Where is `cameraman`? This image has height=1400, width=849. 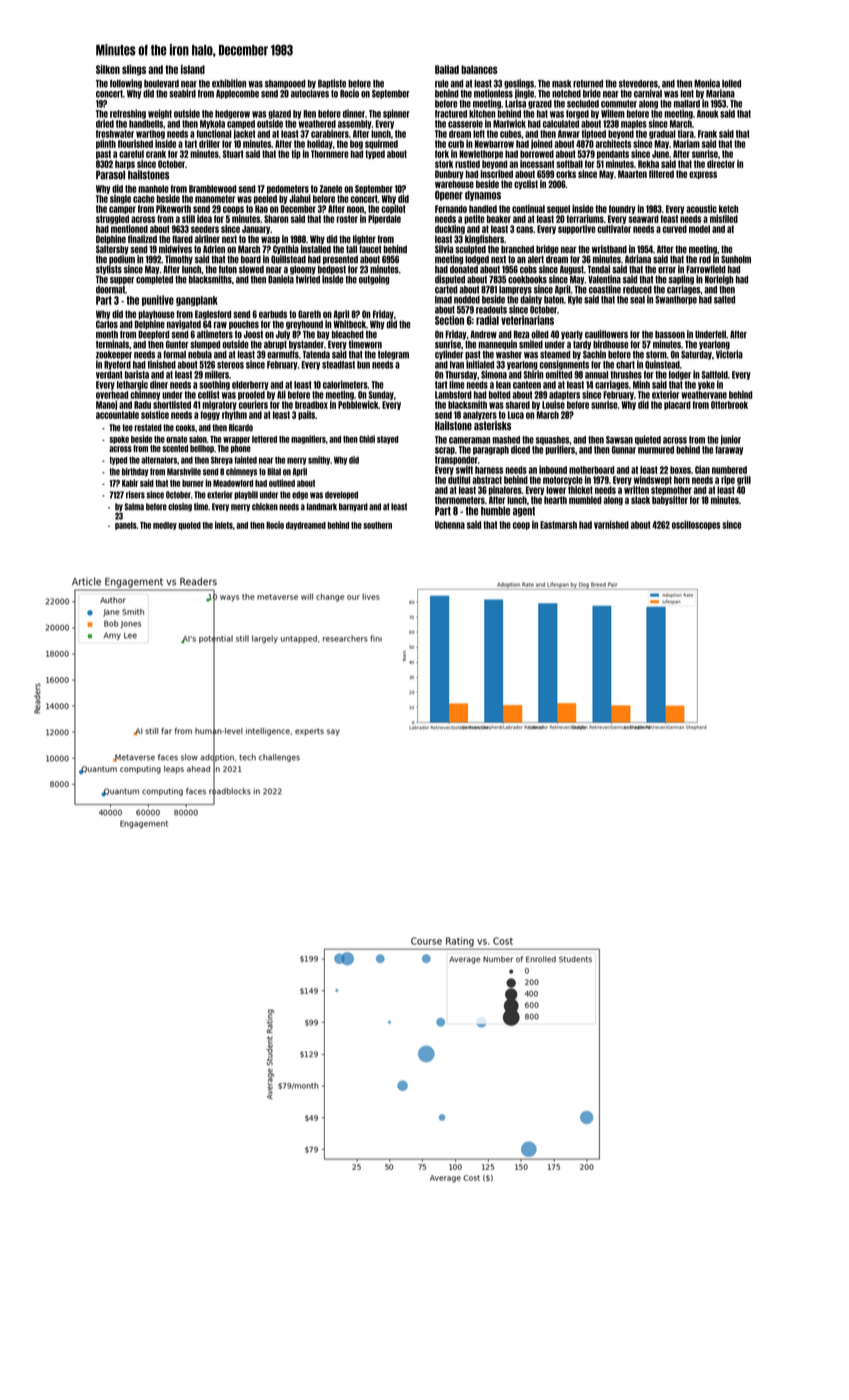 cameraman is located at coordinates (469, 440).
